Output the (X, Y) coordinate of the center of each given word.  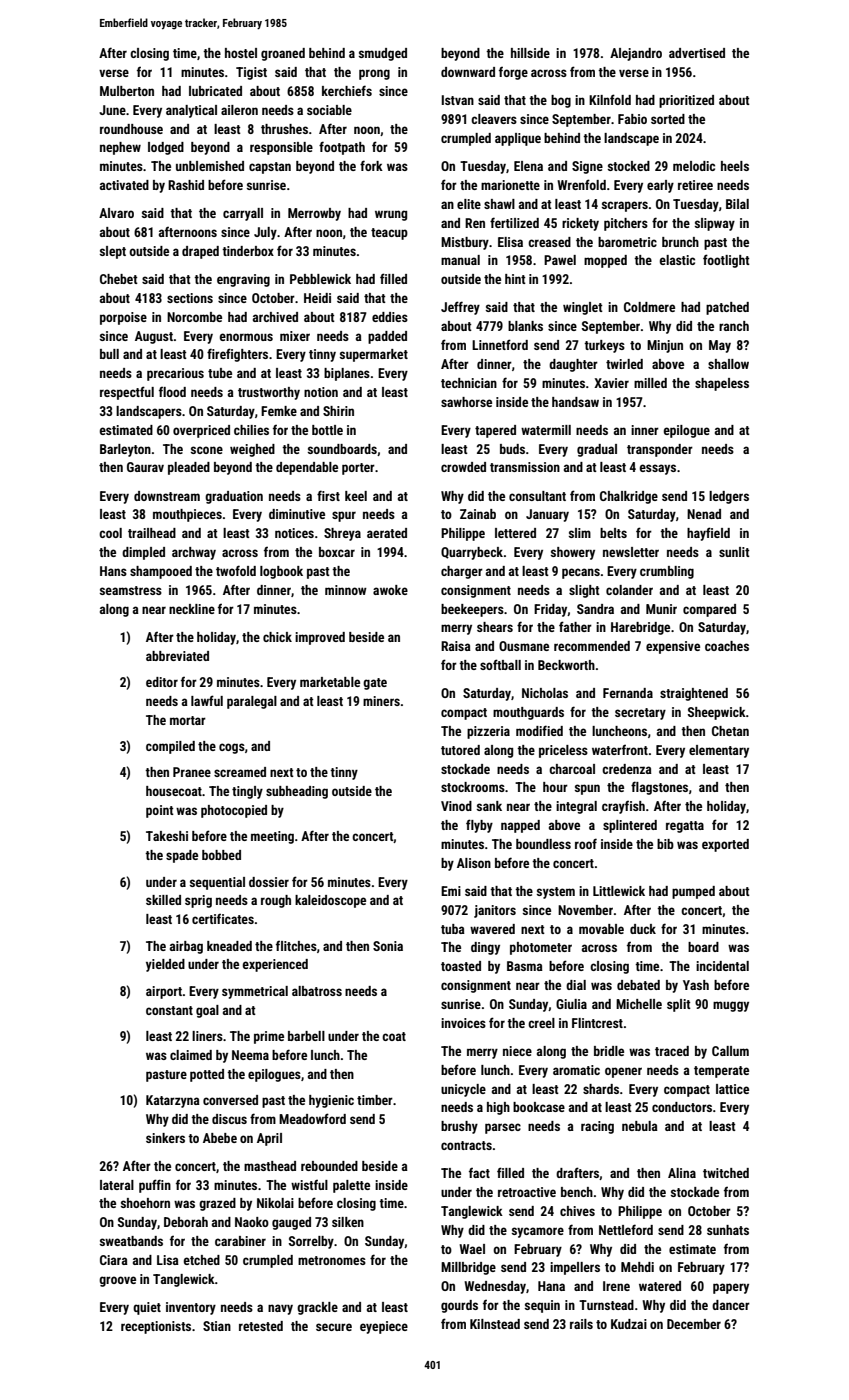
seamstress (131, 590)
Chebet (119, 279)
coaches (727, 646)
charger (462, 572)
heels (735, 166)
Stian (217, 1326)
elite (469, 204)
